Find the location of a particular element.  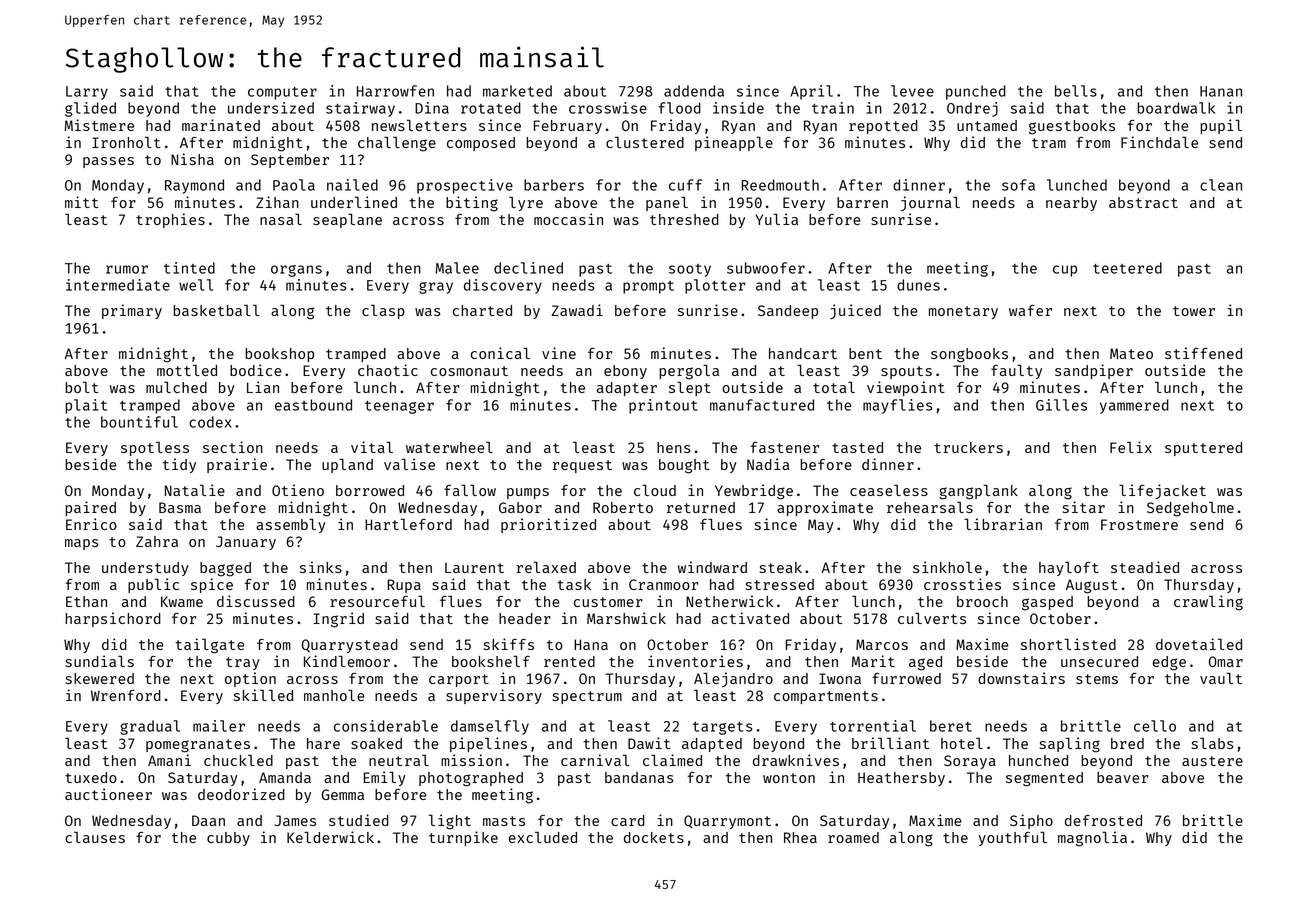

dovetailed is located at coordinates (1199, 644).
